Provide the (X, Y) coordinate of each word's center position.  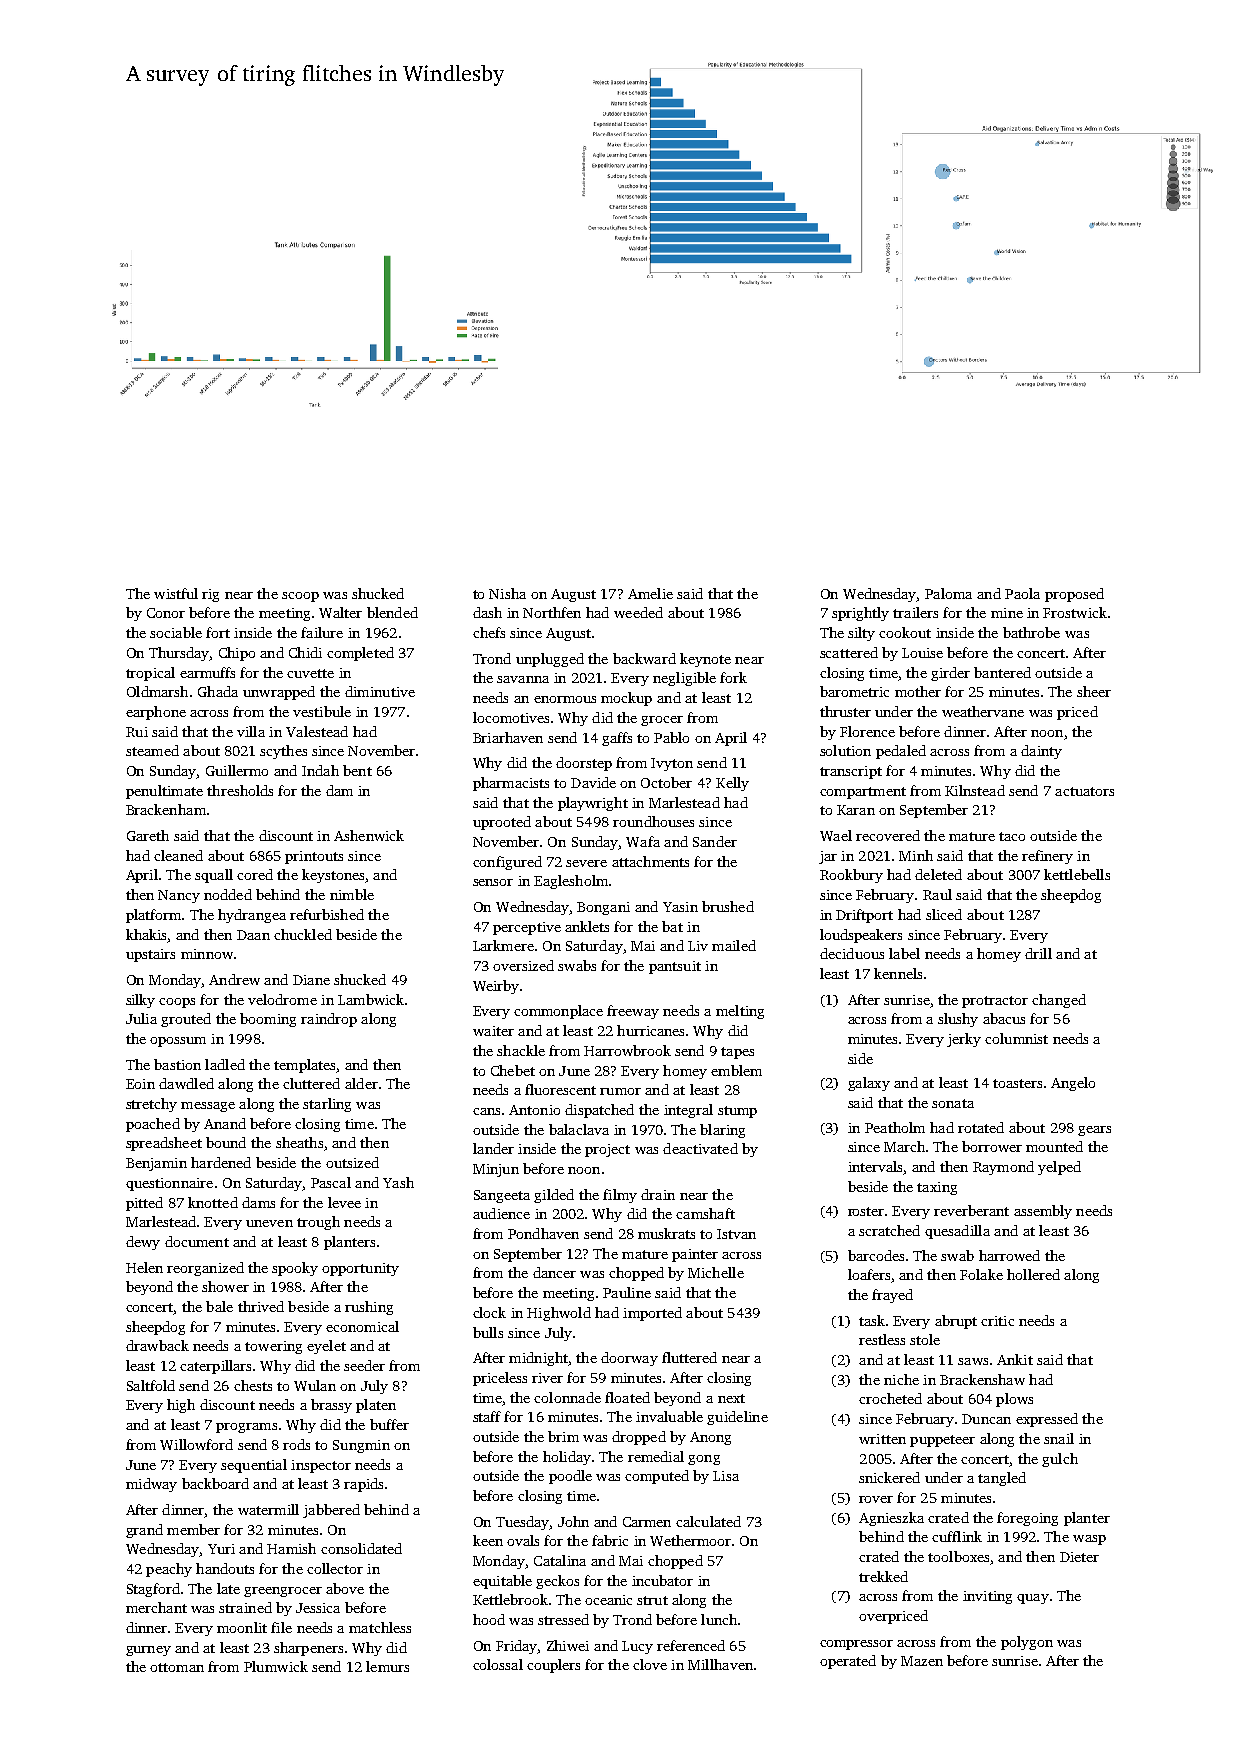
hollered (1033, 1274)
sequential (254, 1466)
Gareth (148, 835)
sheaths (299, 1142)
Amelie (650, 593)
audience (501, 1213)
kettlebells (1077, 874)
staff (487, 1416)
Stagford (153, 1590)
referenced (691, 1645)
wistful (176, 593)
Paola (1022, 593)
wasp (1089, 1540)
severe (586, 863)
